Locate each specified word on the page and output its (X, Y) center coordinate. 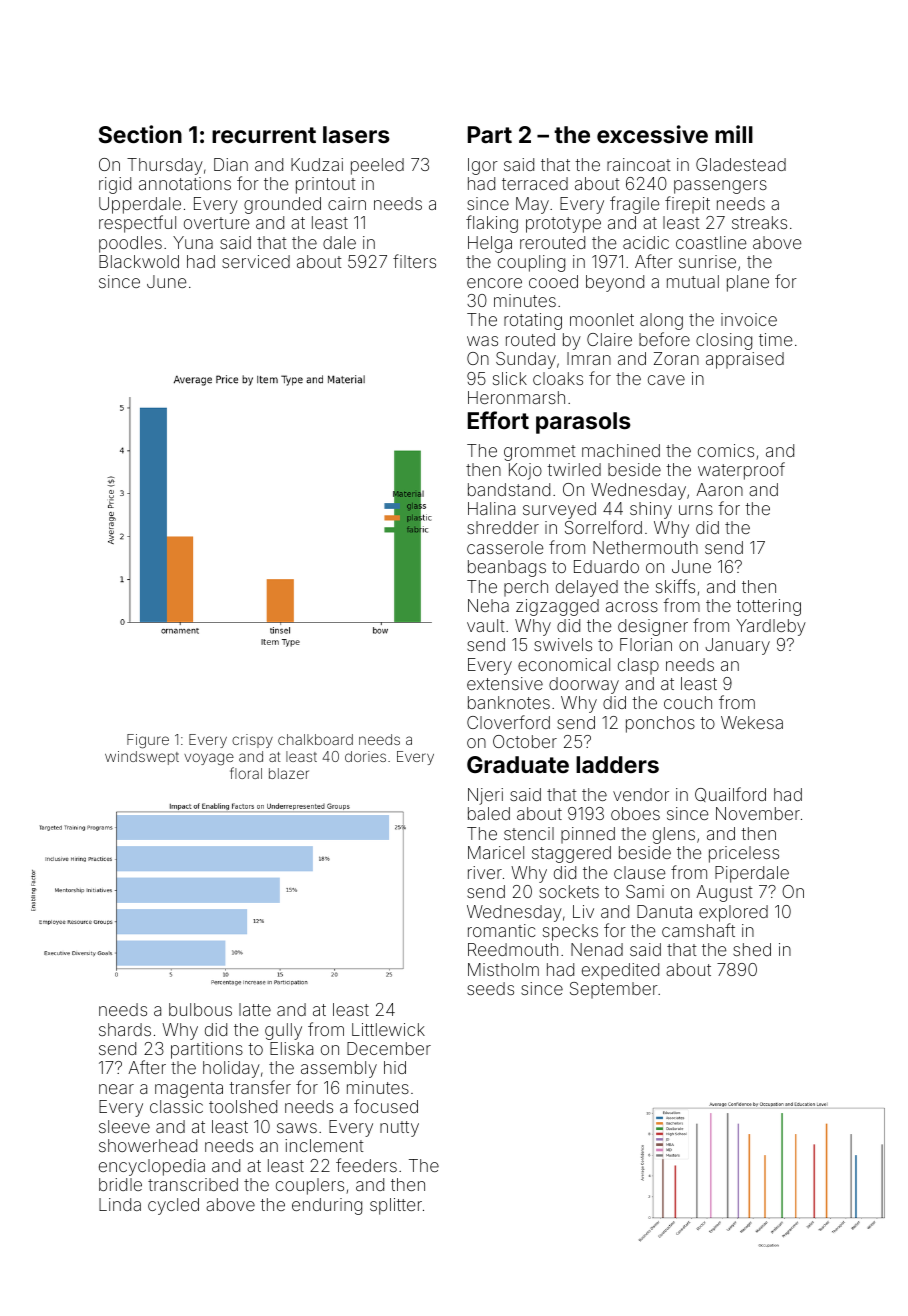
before (664, 339)
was (482, 341)
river (485, 872)
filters (414, 261)
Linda (120, 1204)
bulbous (200, 1009)
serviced (256, 261)
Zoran (676, 358)
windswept (142, 758)
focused (386, 1106)
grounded (282, 205)
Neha (488, 605)
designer (653, 627)
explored (733, 913)
